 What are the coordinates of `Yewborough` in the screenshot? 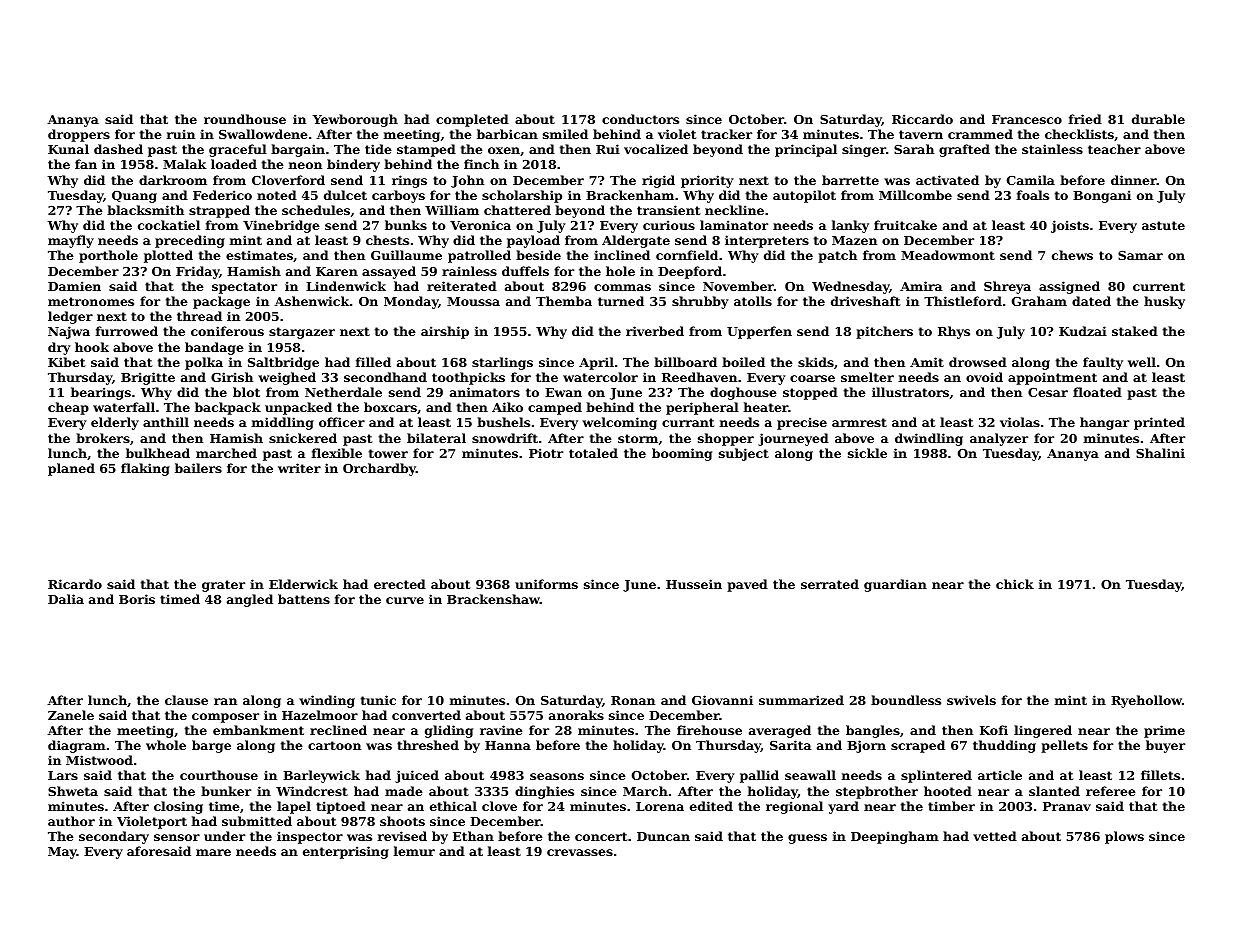 It's located at (355, 120).
